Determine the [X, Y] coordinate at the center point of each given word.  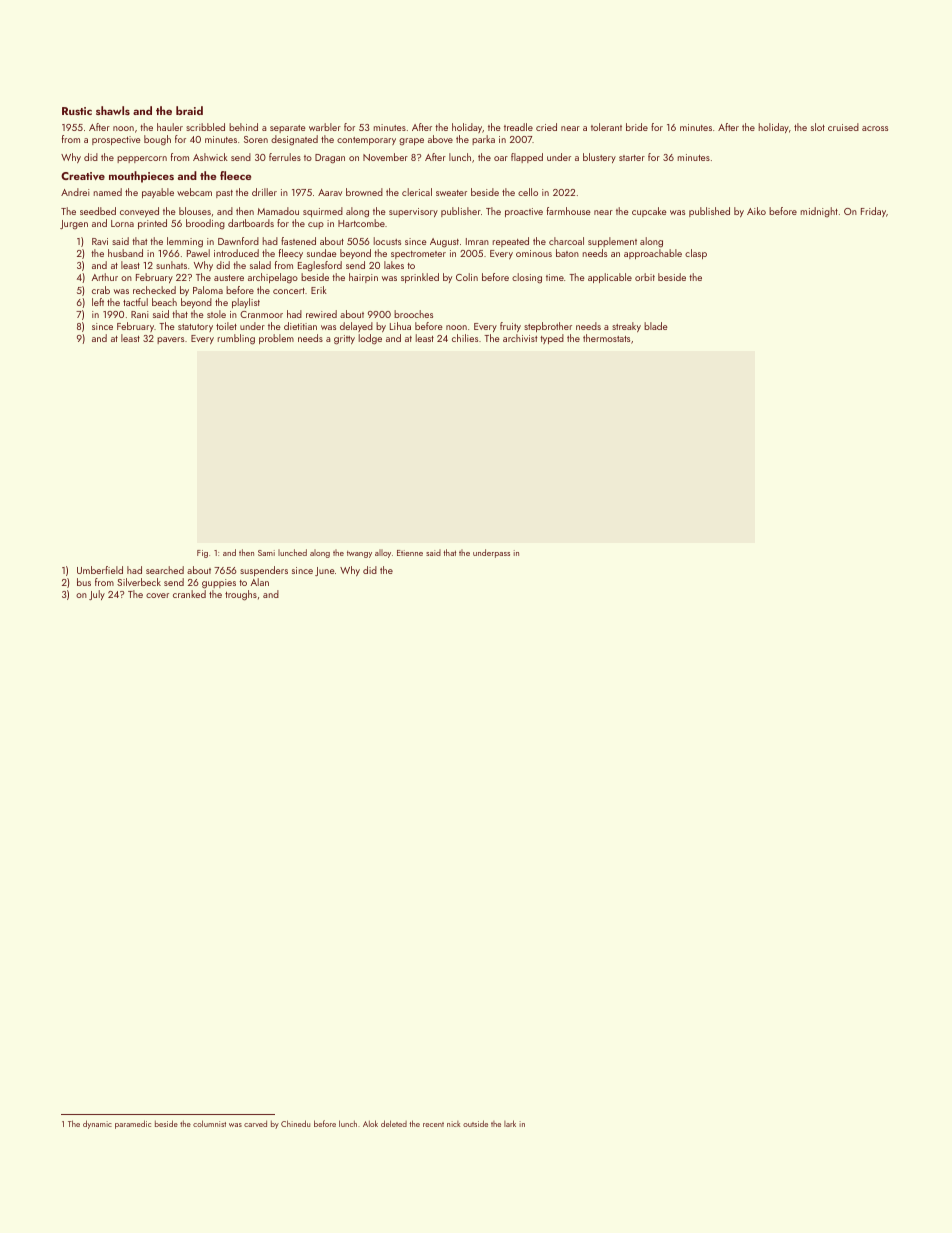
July [97, 595]
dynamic [97, 1124]
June [325, 571]
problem [276, 339]
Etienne [410, 553]
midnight [819, 212]
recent [433, 1124]
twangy [359, 554]
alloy [383, 553]
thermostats [606, 338]
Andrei [75, 192]
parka [483, 140]
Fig [202, 554]
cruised [843, 127]
